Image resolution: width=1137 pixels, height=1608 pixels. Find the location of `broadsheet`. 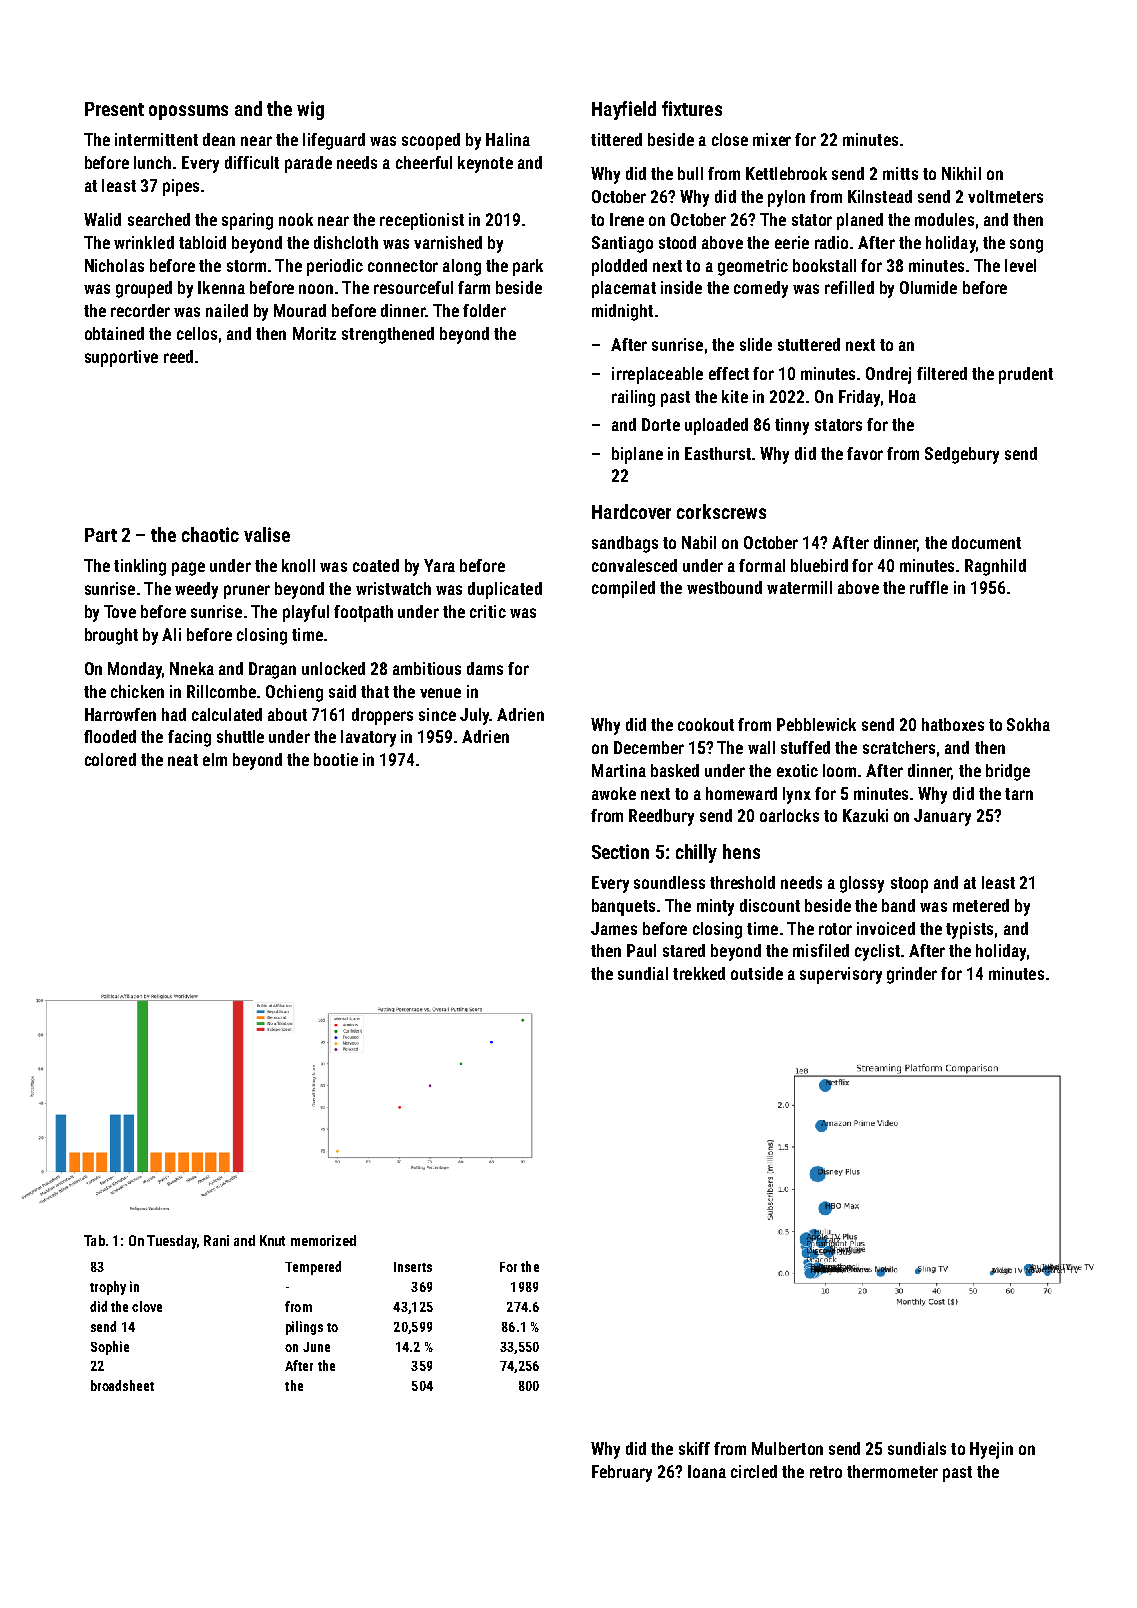

broadsheet is located at coordinates (122, 1385).
